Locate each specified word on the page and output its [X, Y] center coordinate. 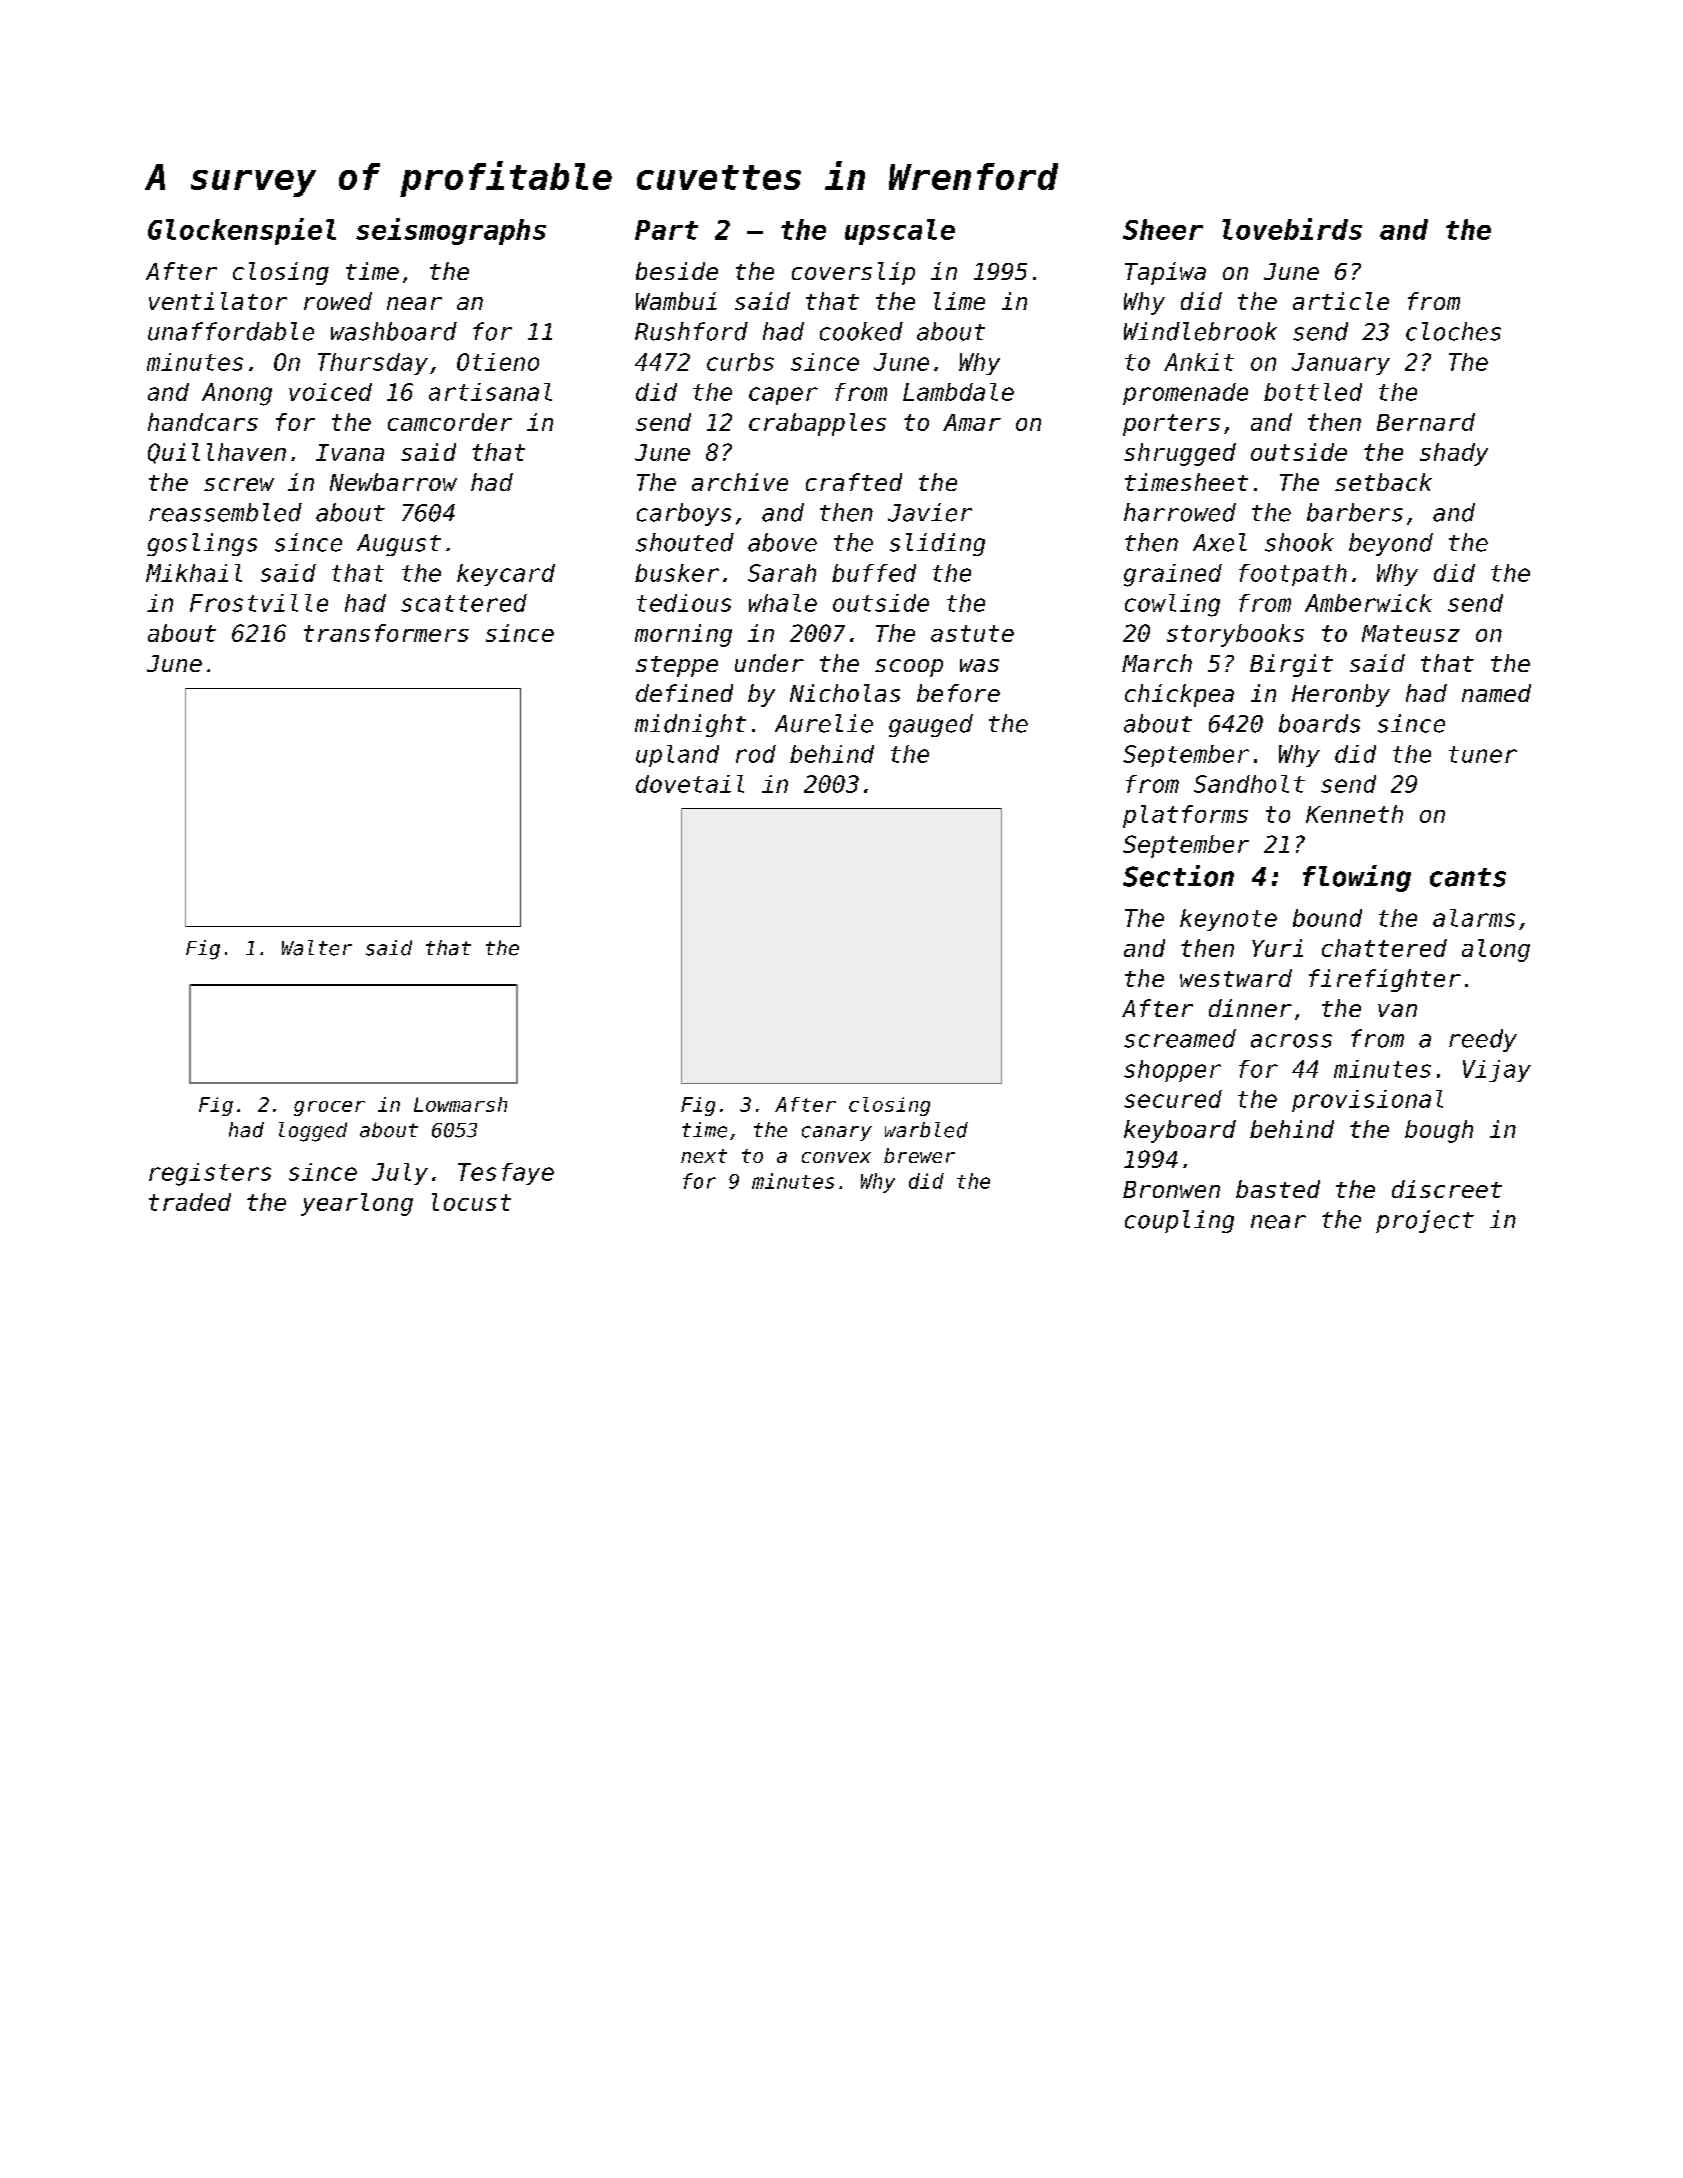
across [1291, 1041]
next [704, 1156]
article [1341, 301]
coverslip [853, 273]
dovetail [690, 784]
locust [471, 1202]
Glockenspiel [242, 231]
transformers [386, 633]
